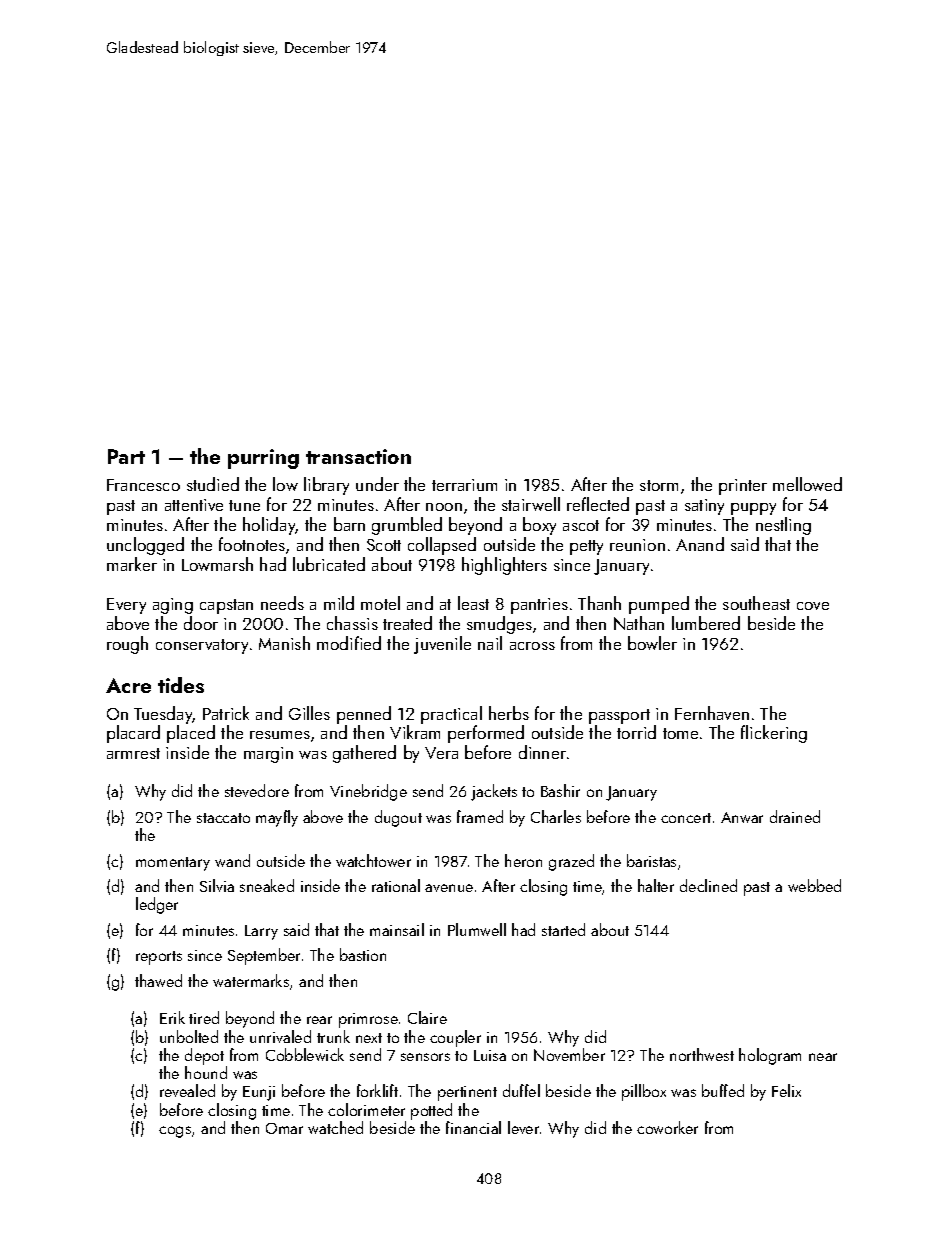  I want to click on Omar, so click(284, 1128).
